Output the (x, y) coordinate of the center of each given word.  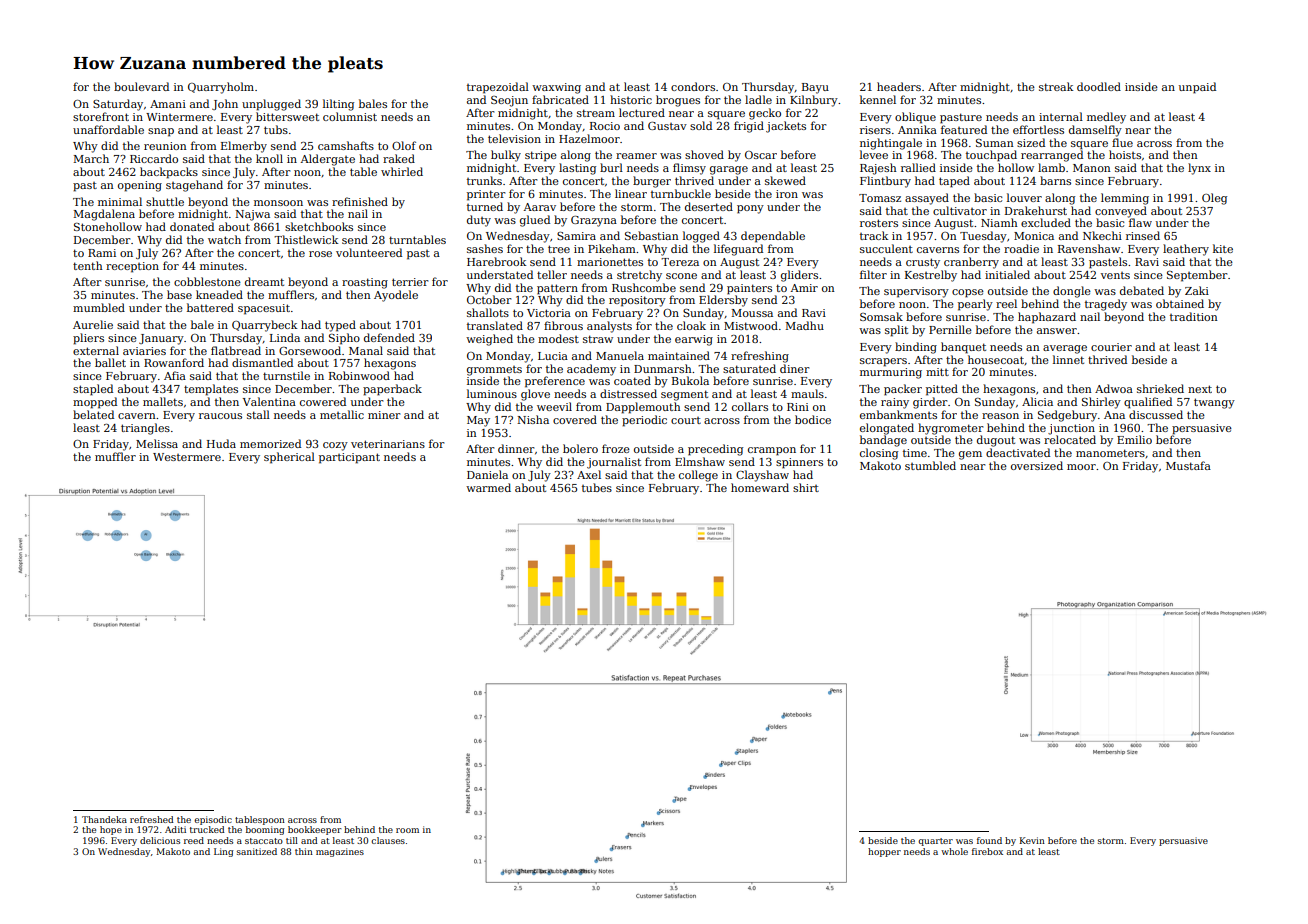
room (407, 830)
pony (750, 209)
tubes (597, 487)
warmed (488, 487)
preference (555, 382)
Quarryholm (221, 88)
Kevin (1032, 840)
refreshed (152, 819)
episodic (213, 820)
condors (693, 86)
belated (93, 414)
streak (1056, 86)
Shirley (1101, 403)
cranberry (971, 263)
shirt (806, 487)
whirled (402, 171)
